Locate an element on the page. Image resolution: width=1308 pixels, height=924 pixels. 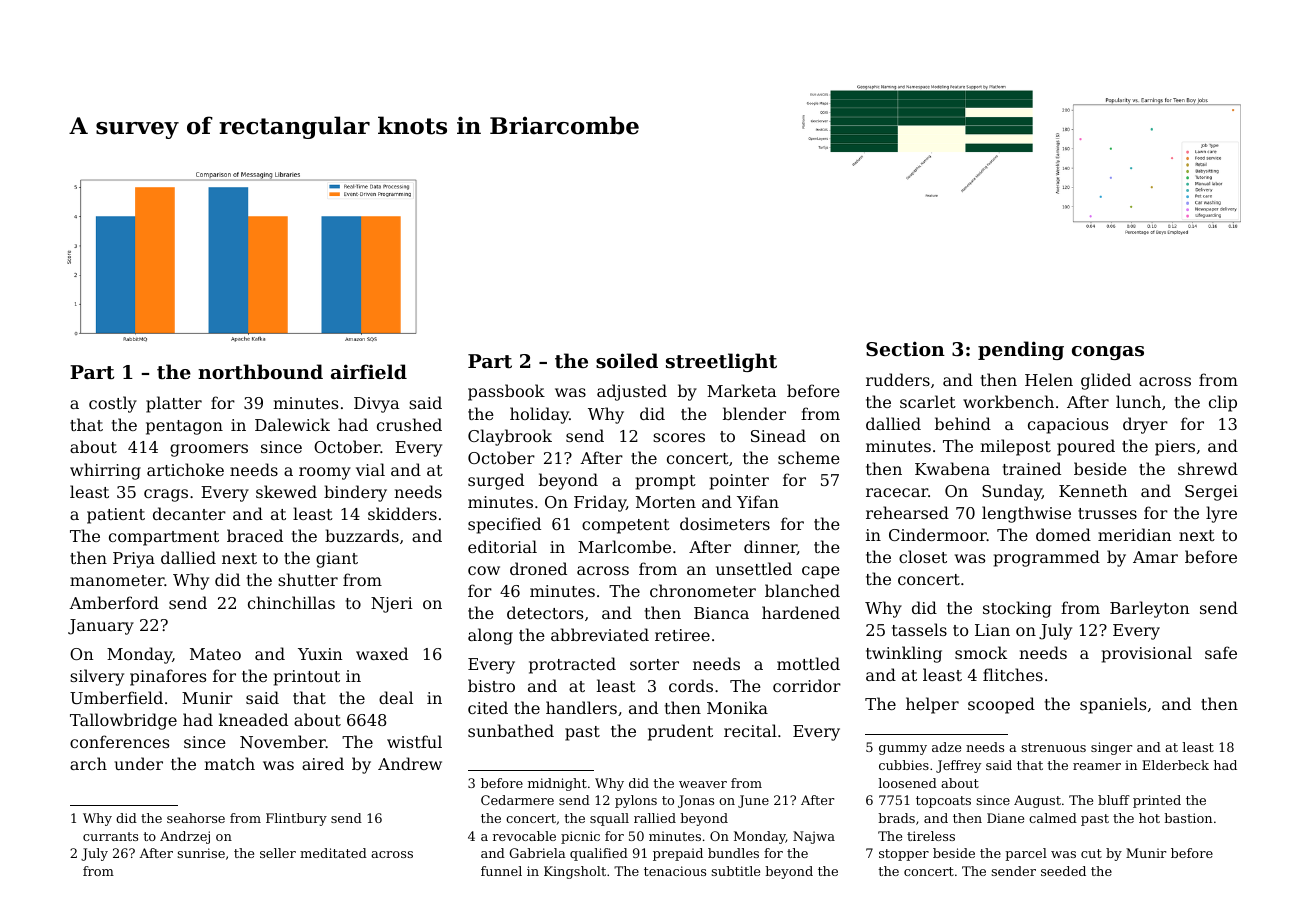
pending is located at coordinates (1021, 350).
